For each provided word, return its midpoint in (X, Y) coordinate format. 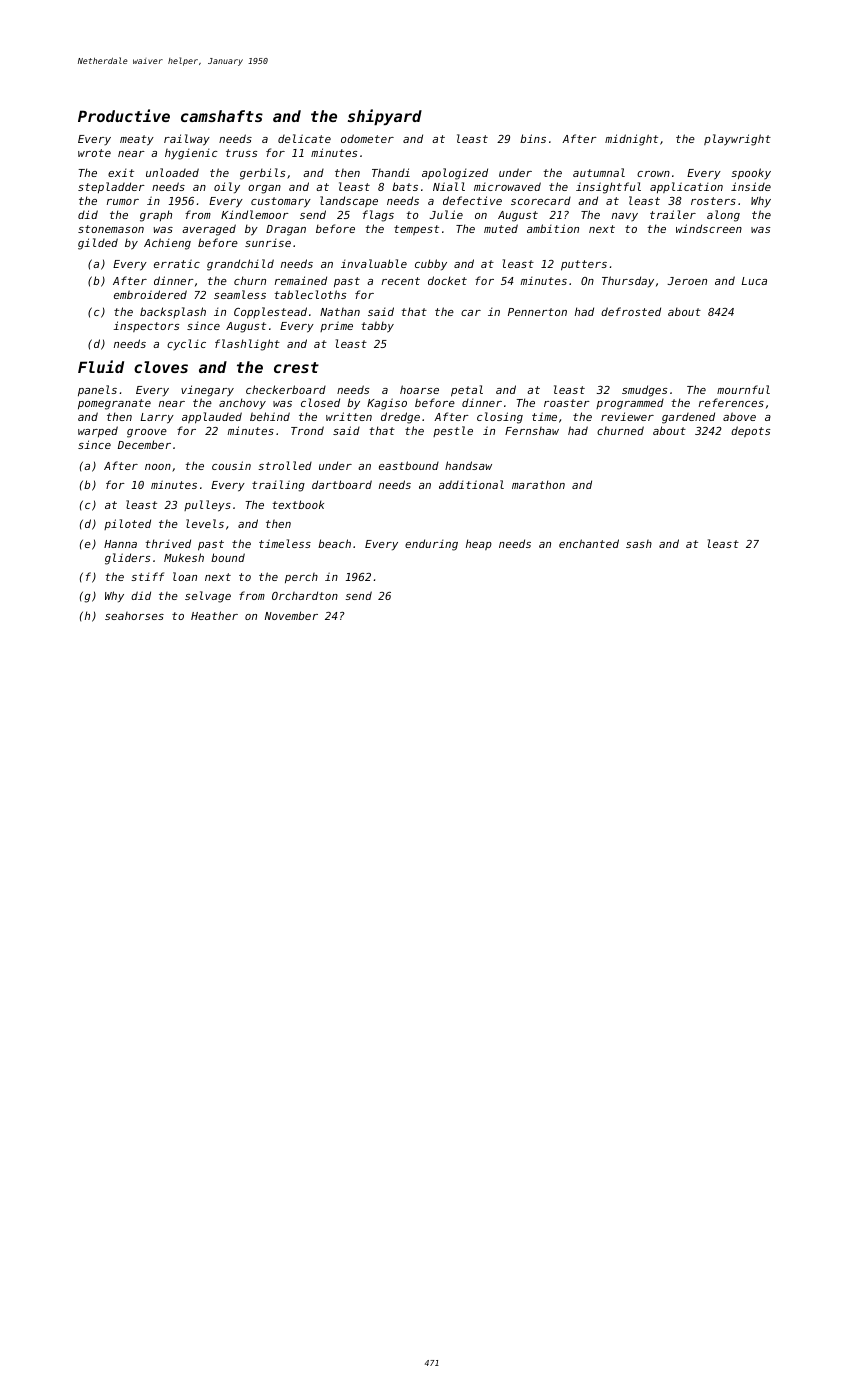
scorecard (541, 201)
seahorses (134, 616)
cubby (431, 265)
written (349, 416)
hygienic (191, 154)
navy (625, 217)
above (739, 416)
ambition (553, 228)
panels (97, 390)
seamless (240, 294)
